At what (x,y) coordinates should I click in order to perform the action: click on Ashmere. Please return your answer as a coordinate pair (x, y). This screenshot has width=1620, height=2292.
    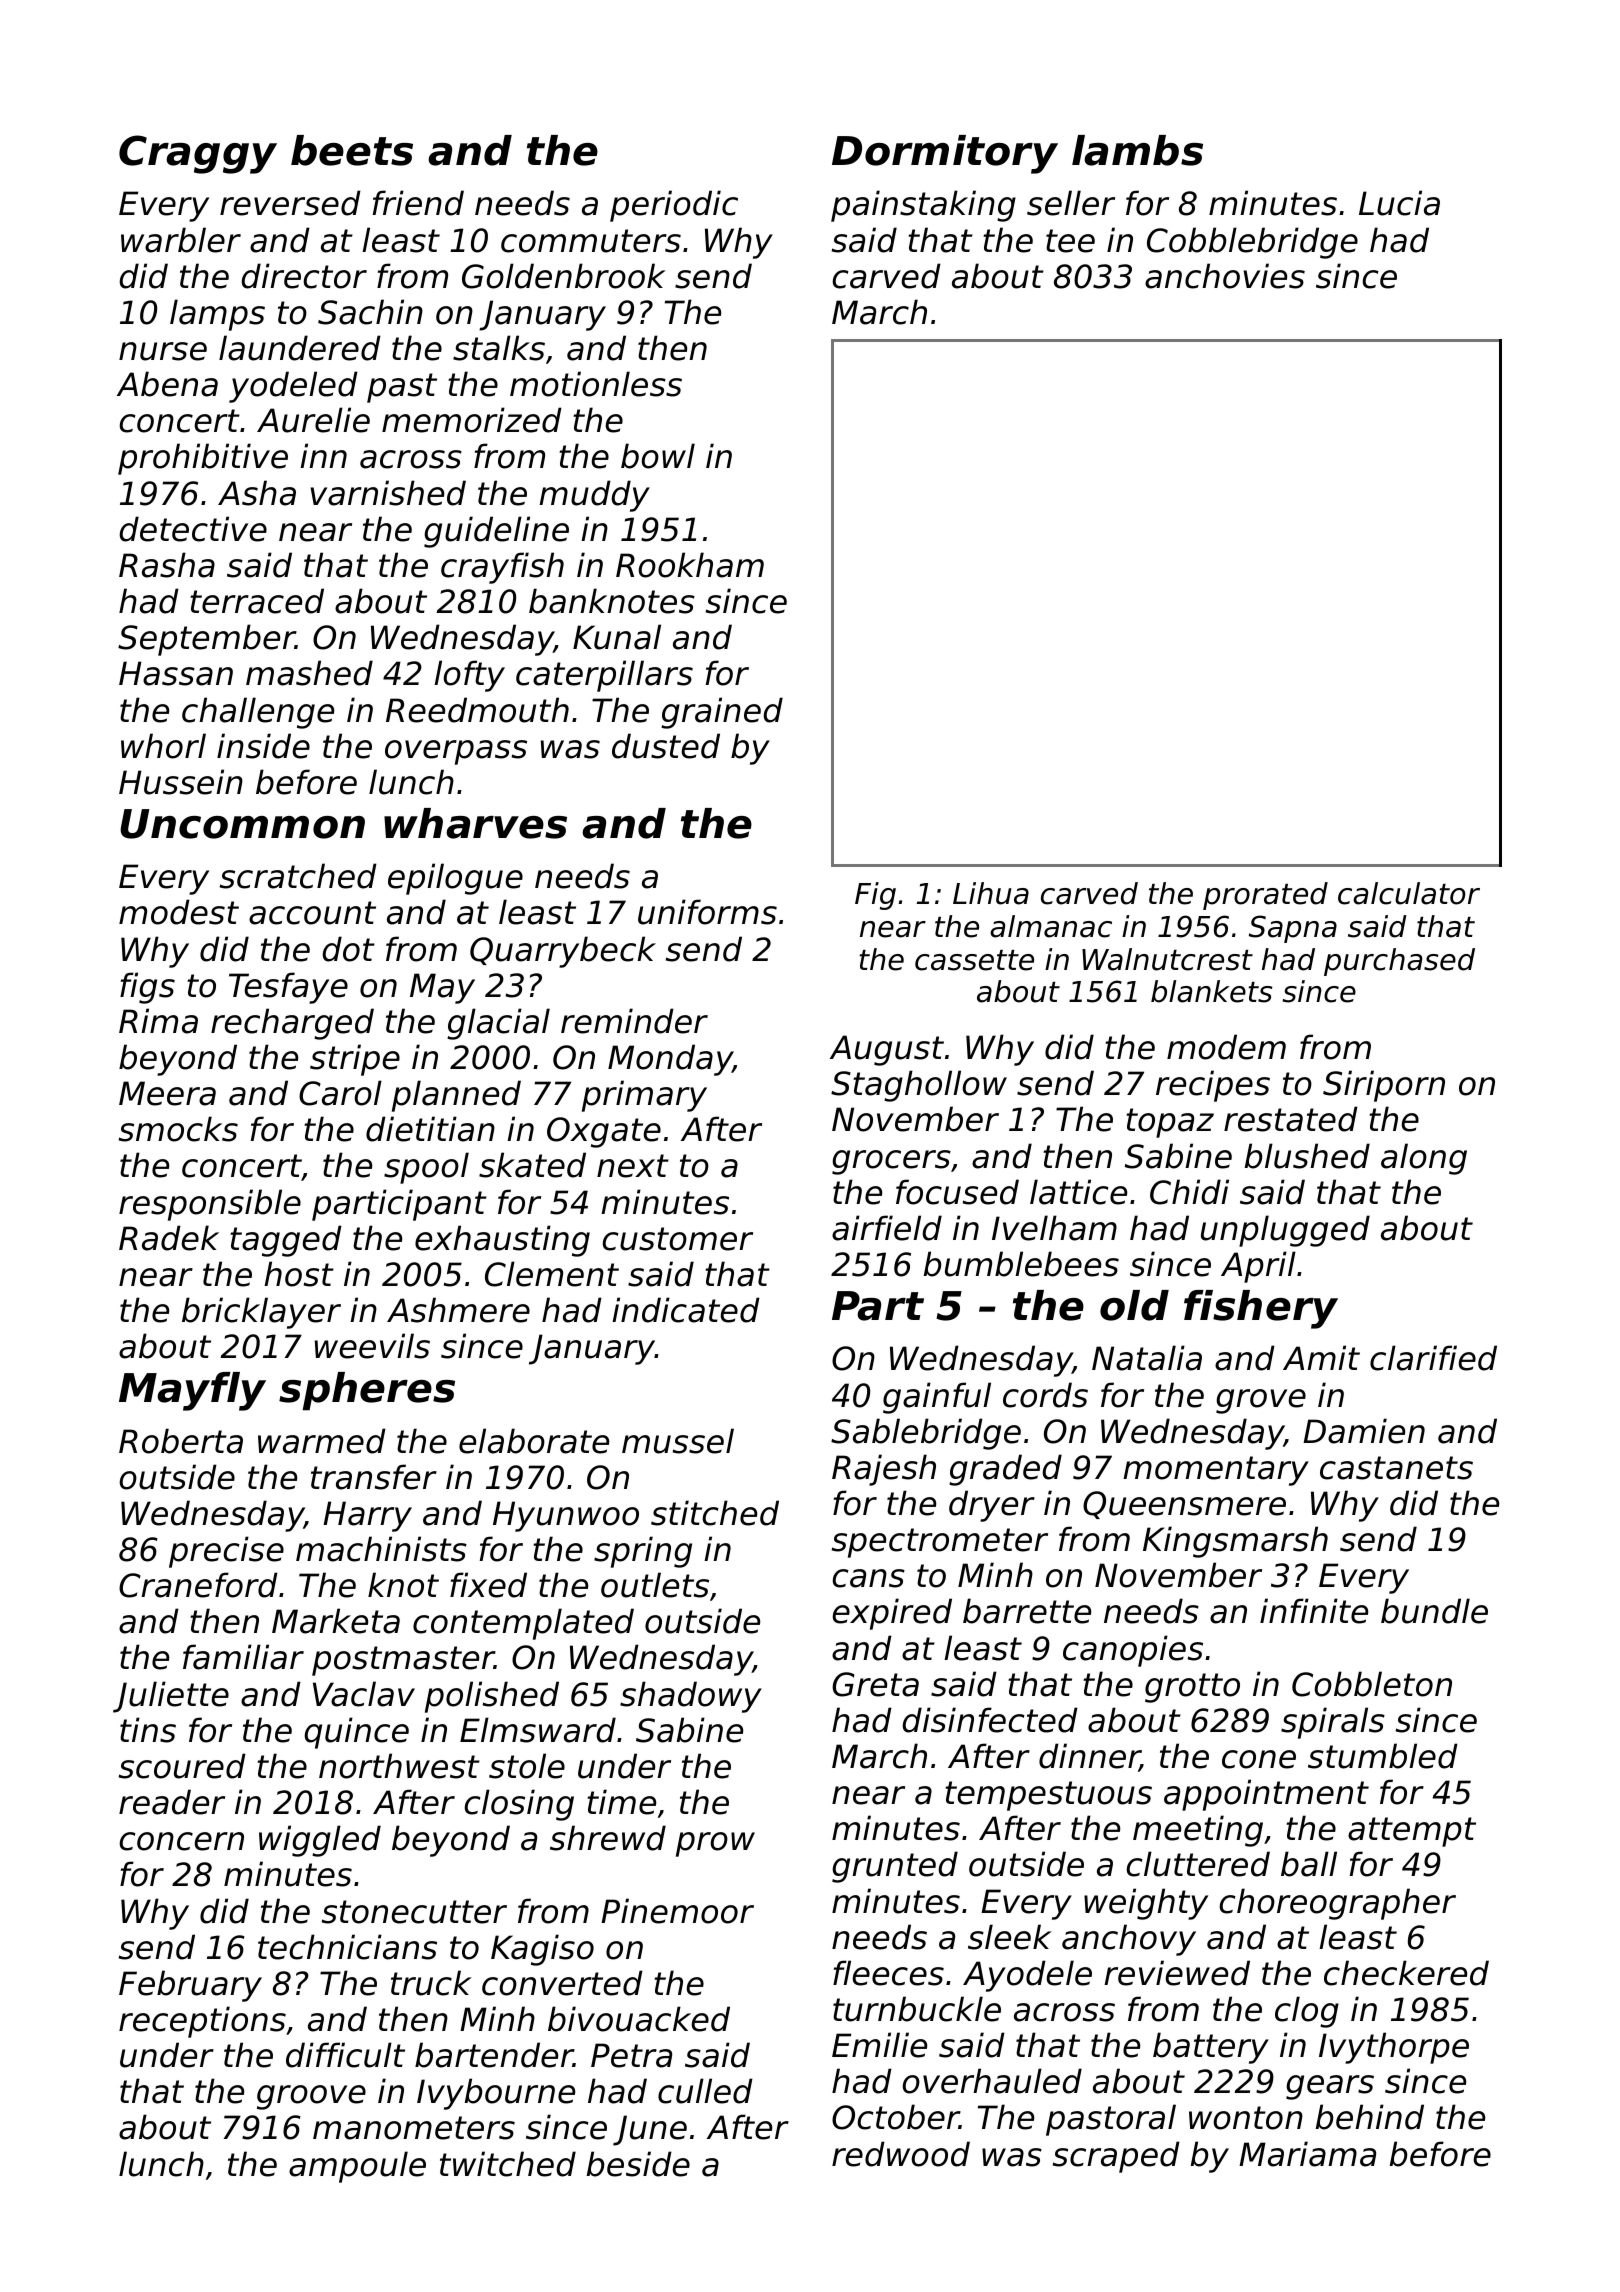
    Looking at the image, I should click on (458, 1310).
